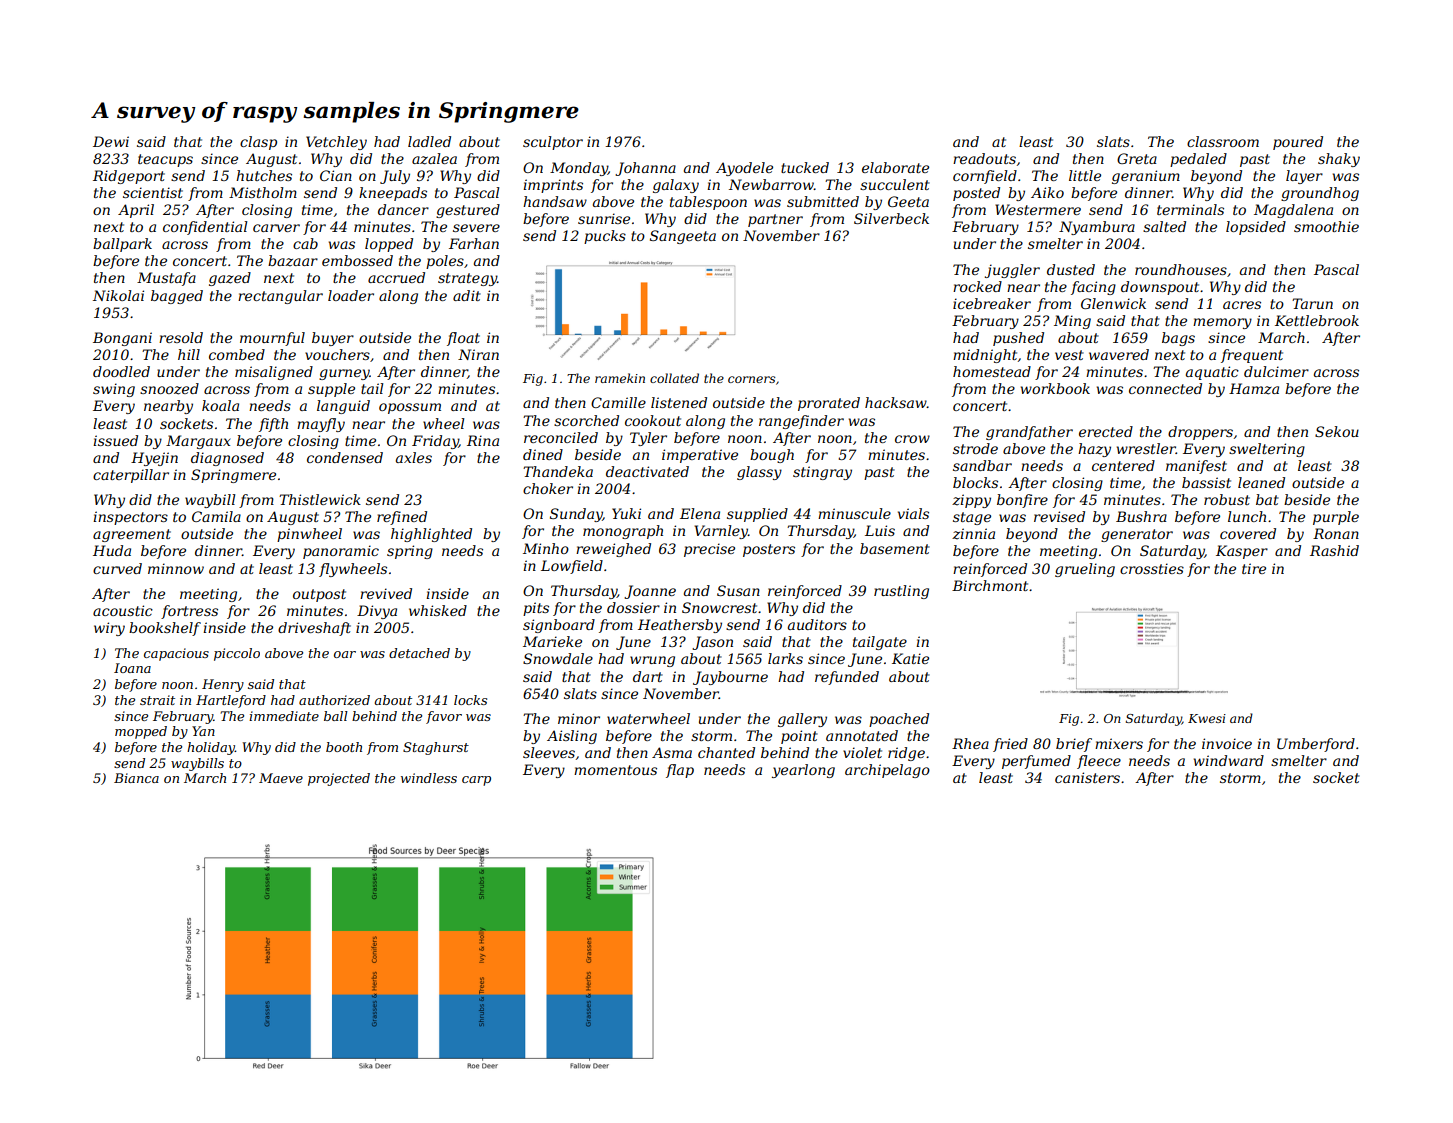  What do you see at coordinates (977, 286) in the document?
I see `rocked` at bounding box center [977, 286].
